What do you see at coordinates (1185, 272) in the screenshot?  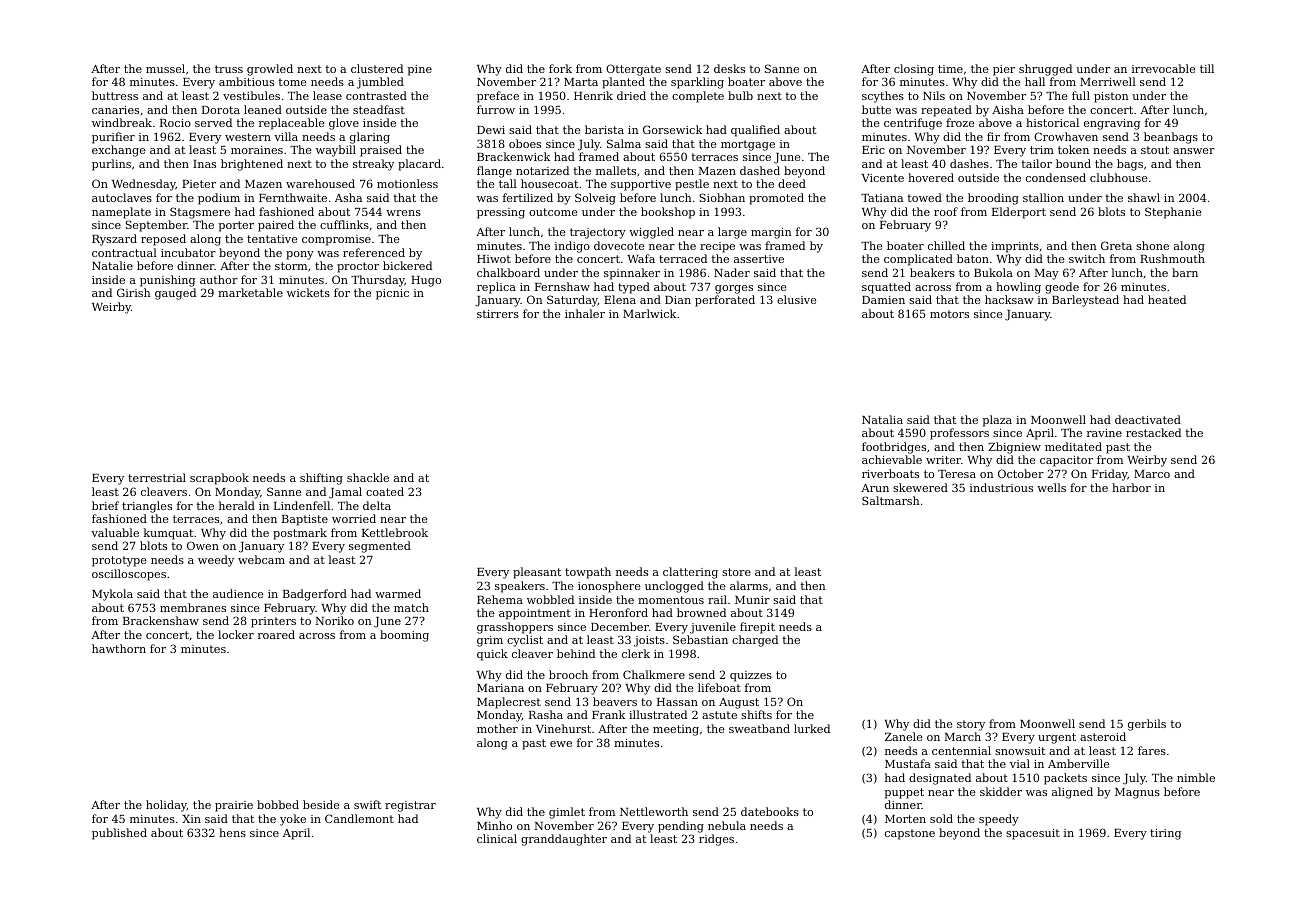 I see `barn` at bounding box center [1185, 272].
